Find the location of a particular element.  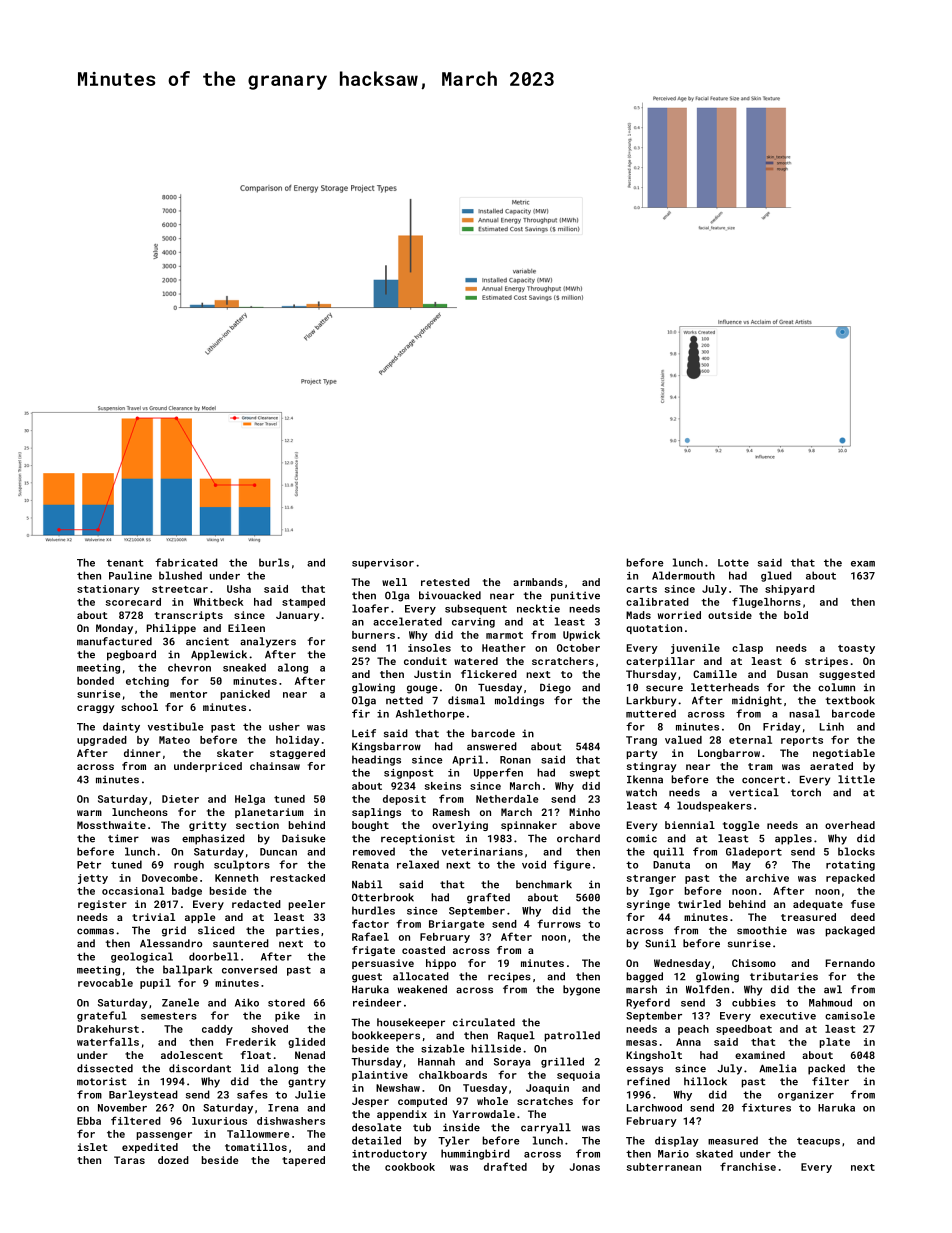

spinnaker is located at coordinates (529, 826).
